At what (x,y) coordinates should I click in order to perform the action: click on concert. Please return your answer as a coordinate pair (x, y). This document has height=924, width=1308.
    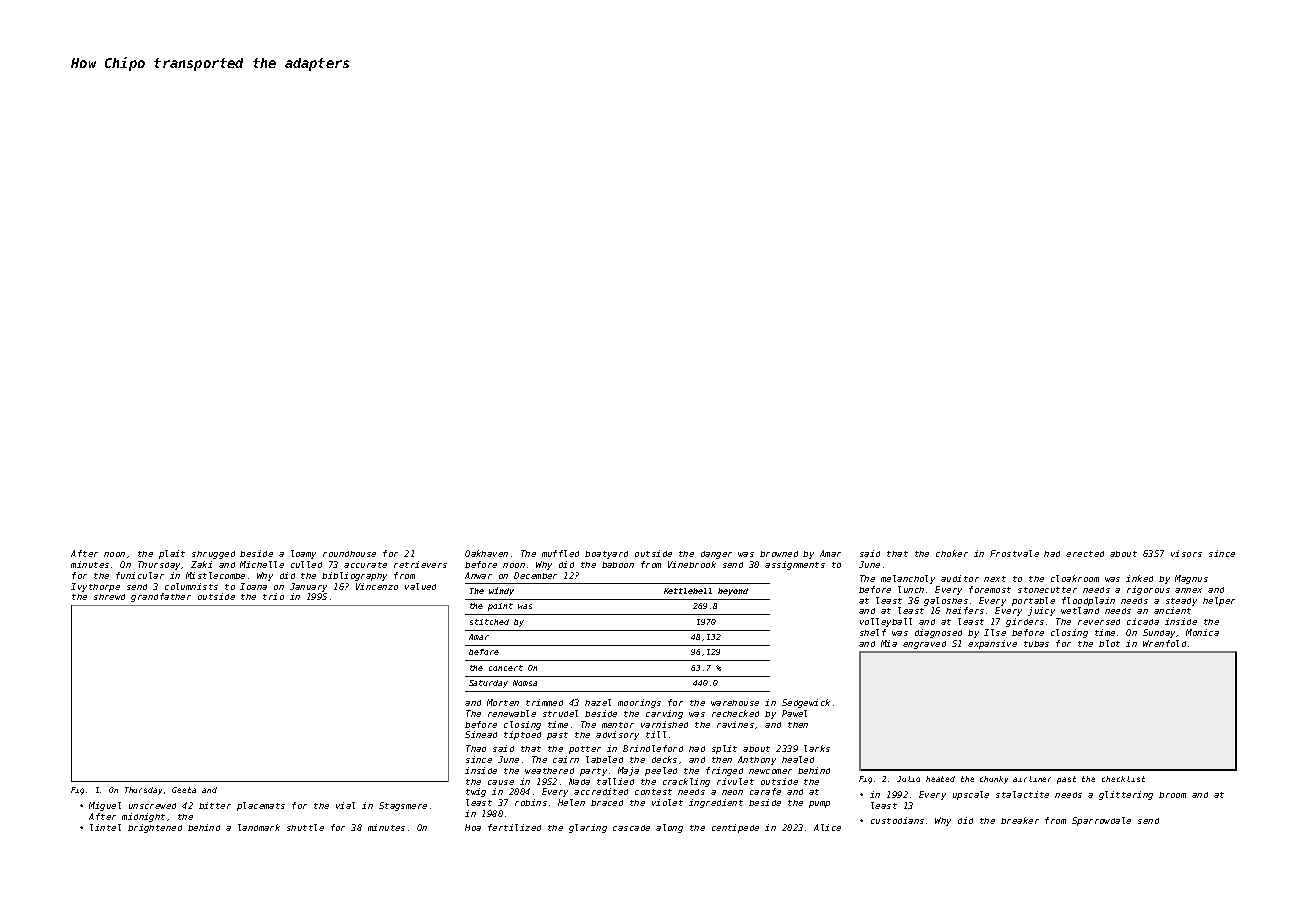
    Looking at the image, I should click on (506, 668).
